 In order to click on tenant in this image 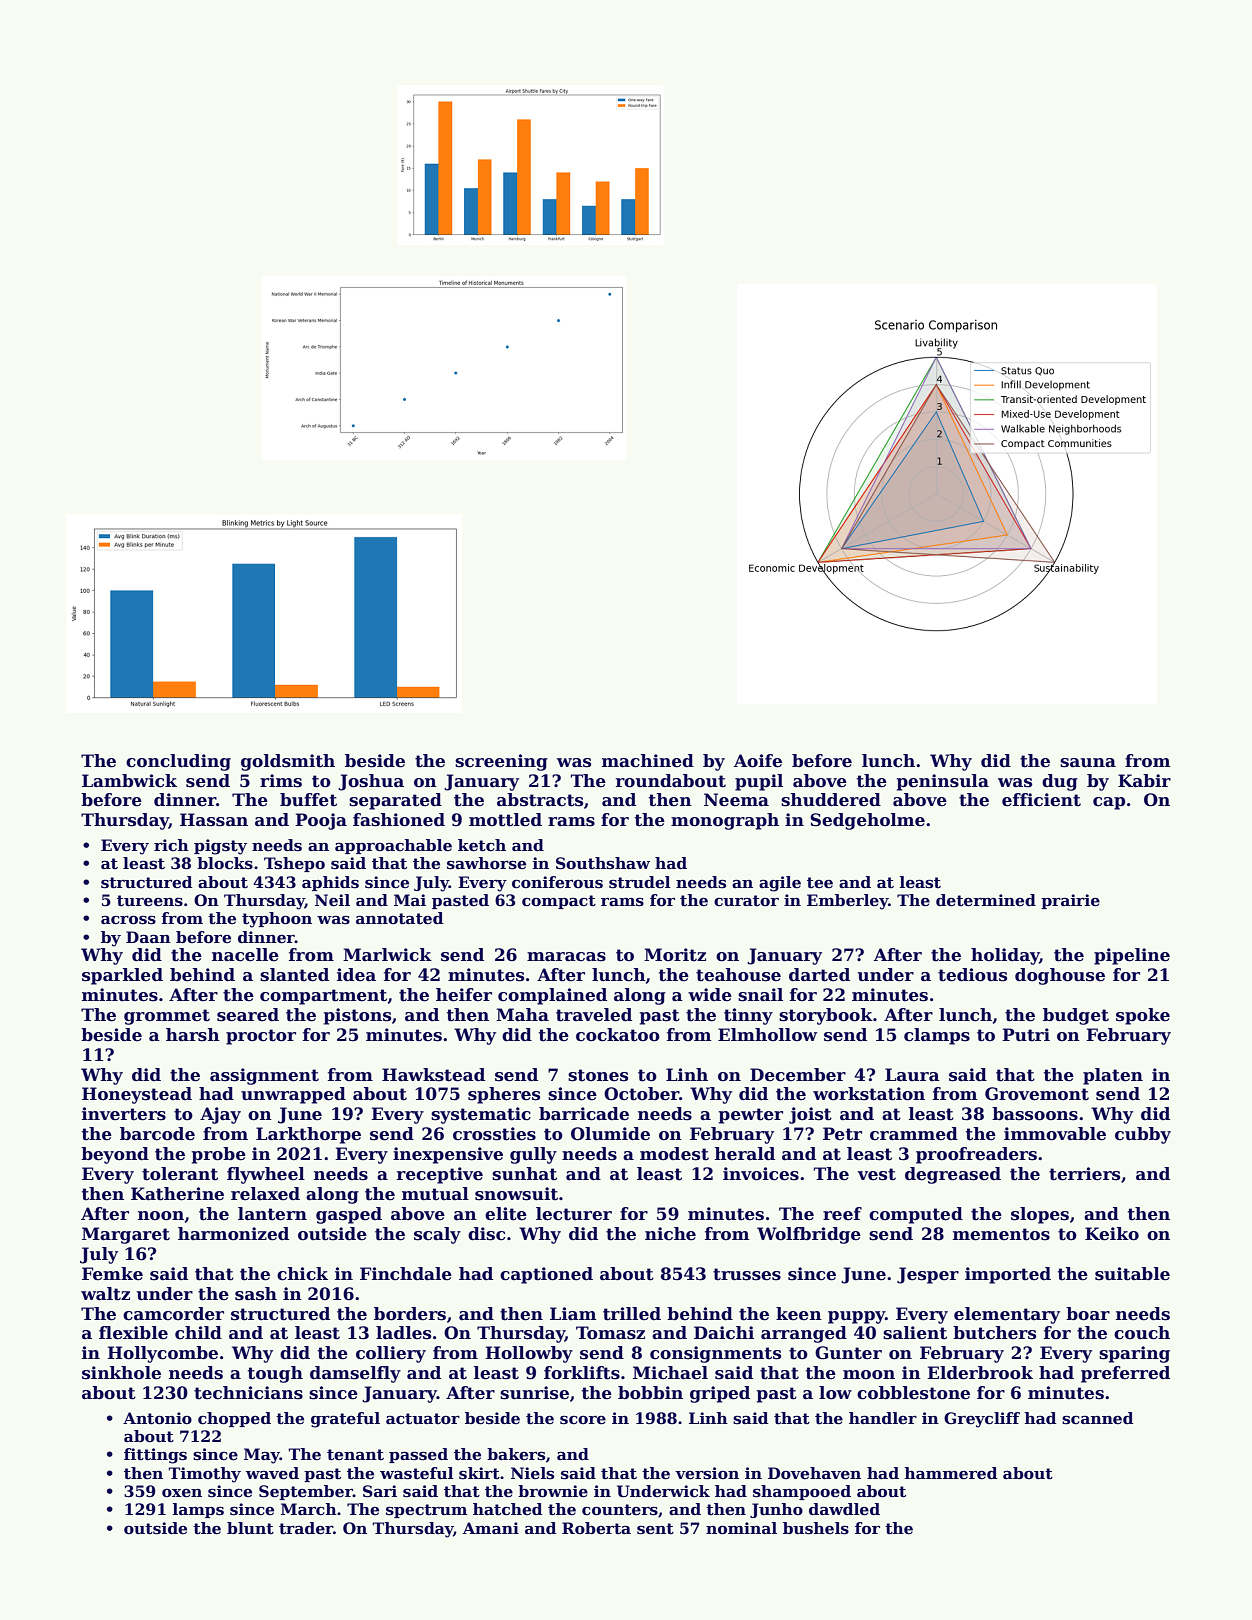, I will do `click(355, 1455)`.
